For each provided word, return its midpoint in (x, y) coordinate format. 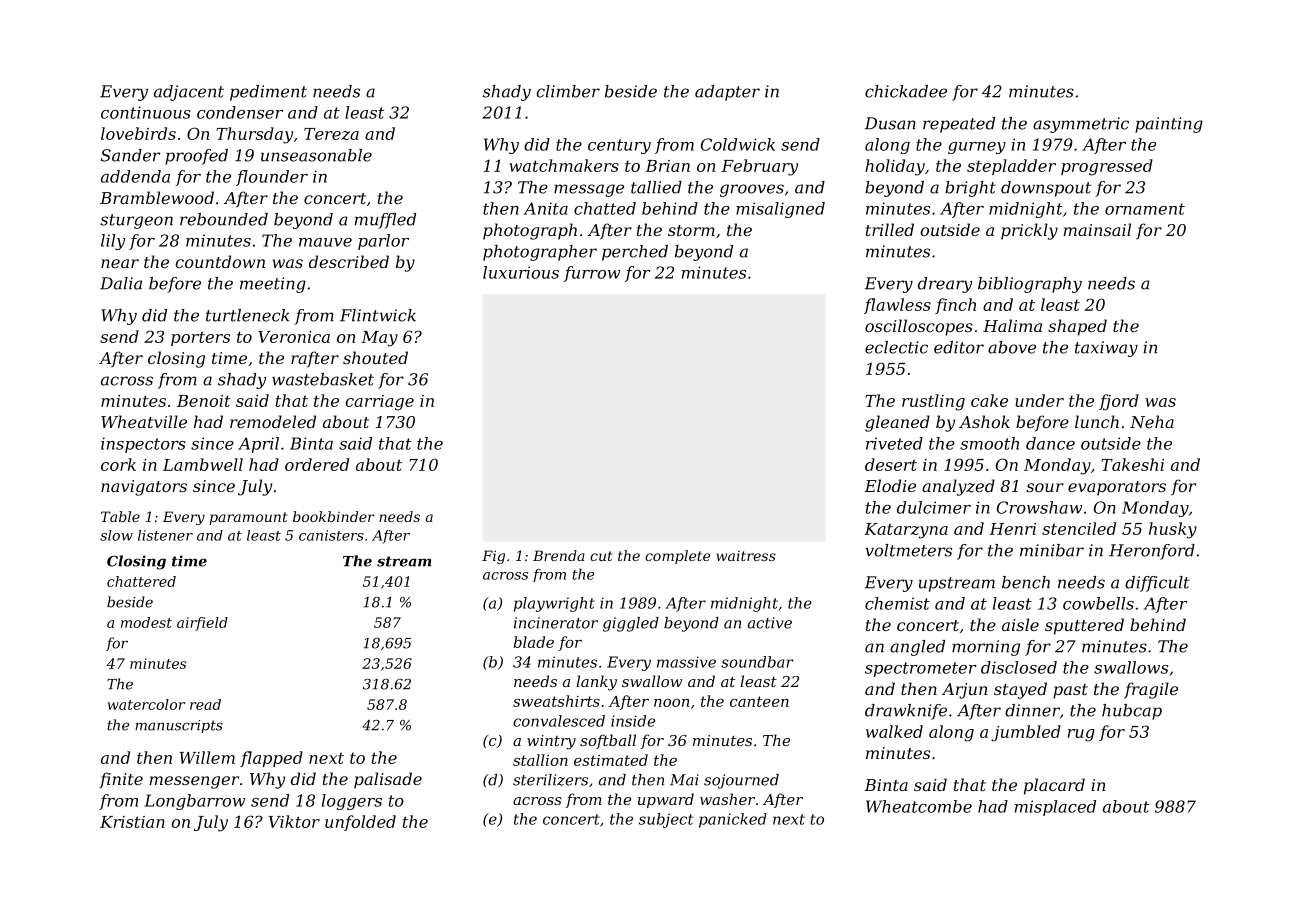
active (770, 623)
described (349, 261)
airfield (202, 624)
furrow (592, 274)
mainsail (1097, 229)
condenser (240, 112)
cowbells (1098, 603)
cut (601, 556)
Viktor (294, 821)
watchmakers (564, 165)
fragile (1151, 690)
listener (165, 535)
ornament (1145, 209)
